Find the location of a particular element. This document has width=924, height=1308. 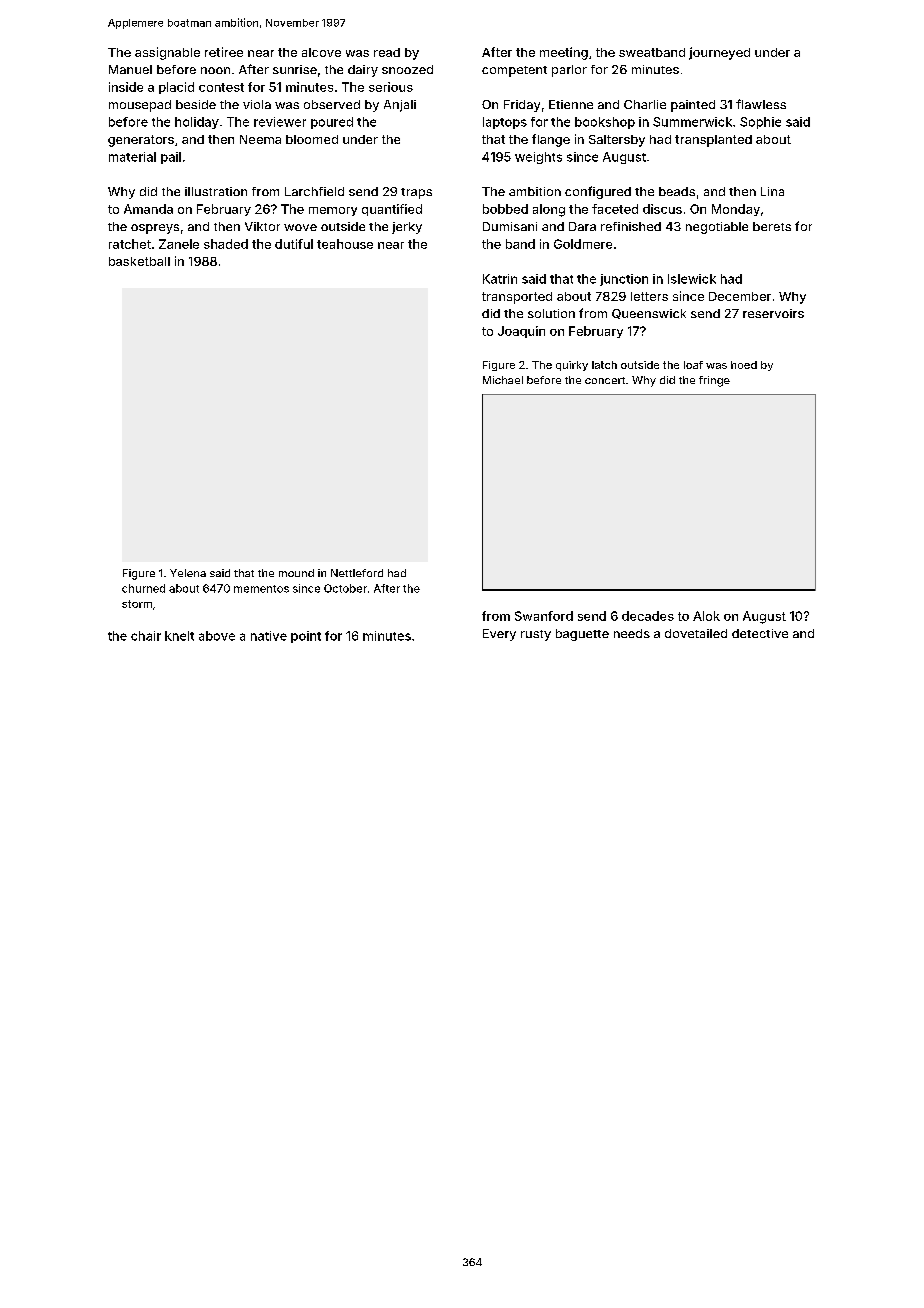

flawless is located at coordinates (761, 104).
